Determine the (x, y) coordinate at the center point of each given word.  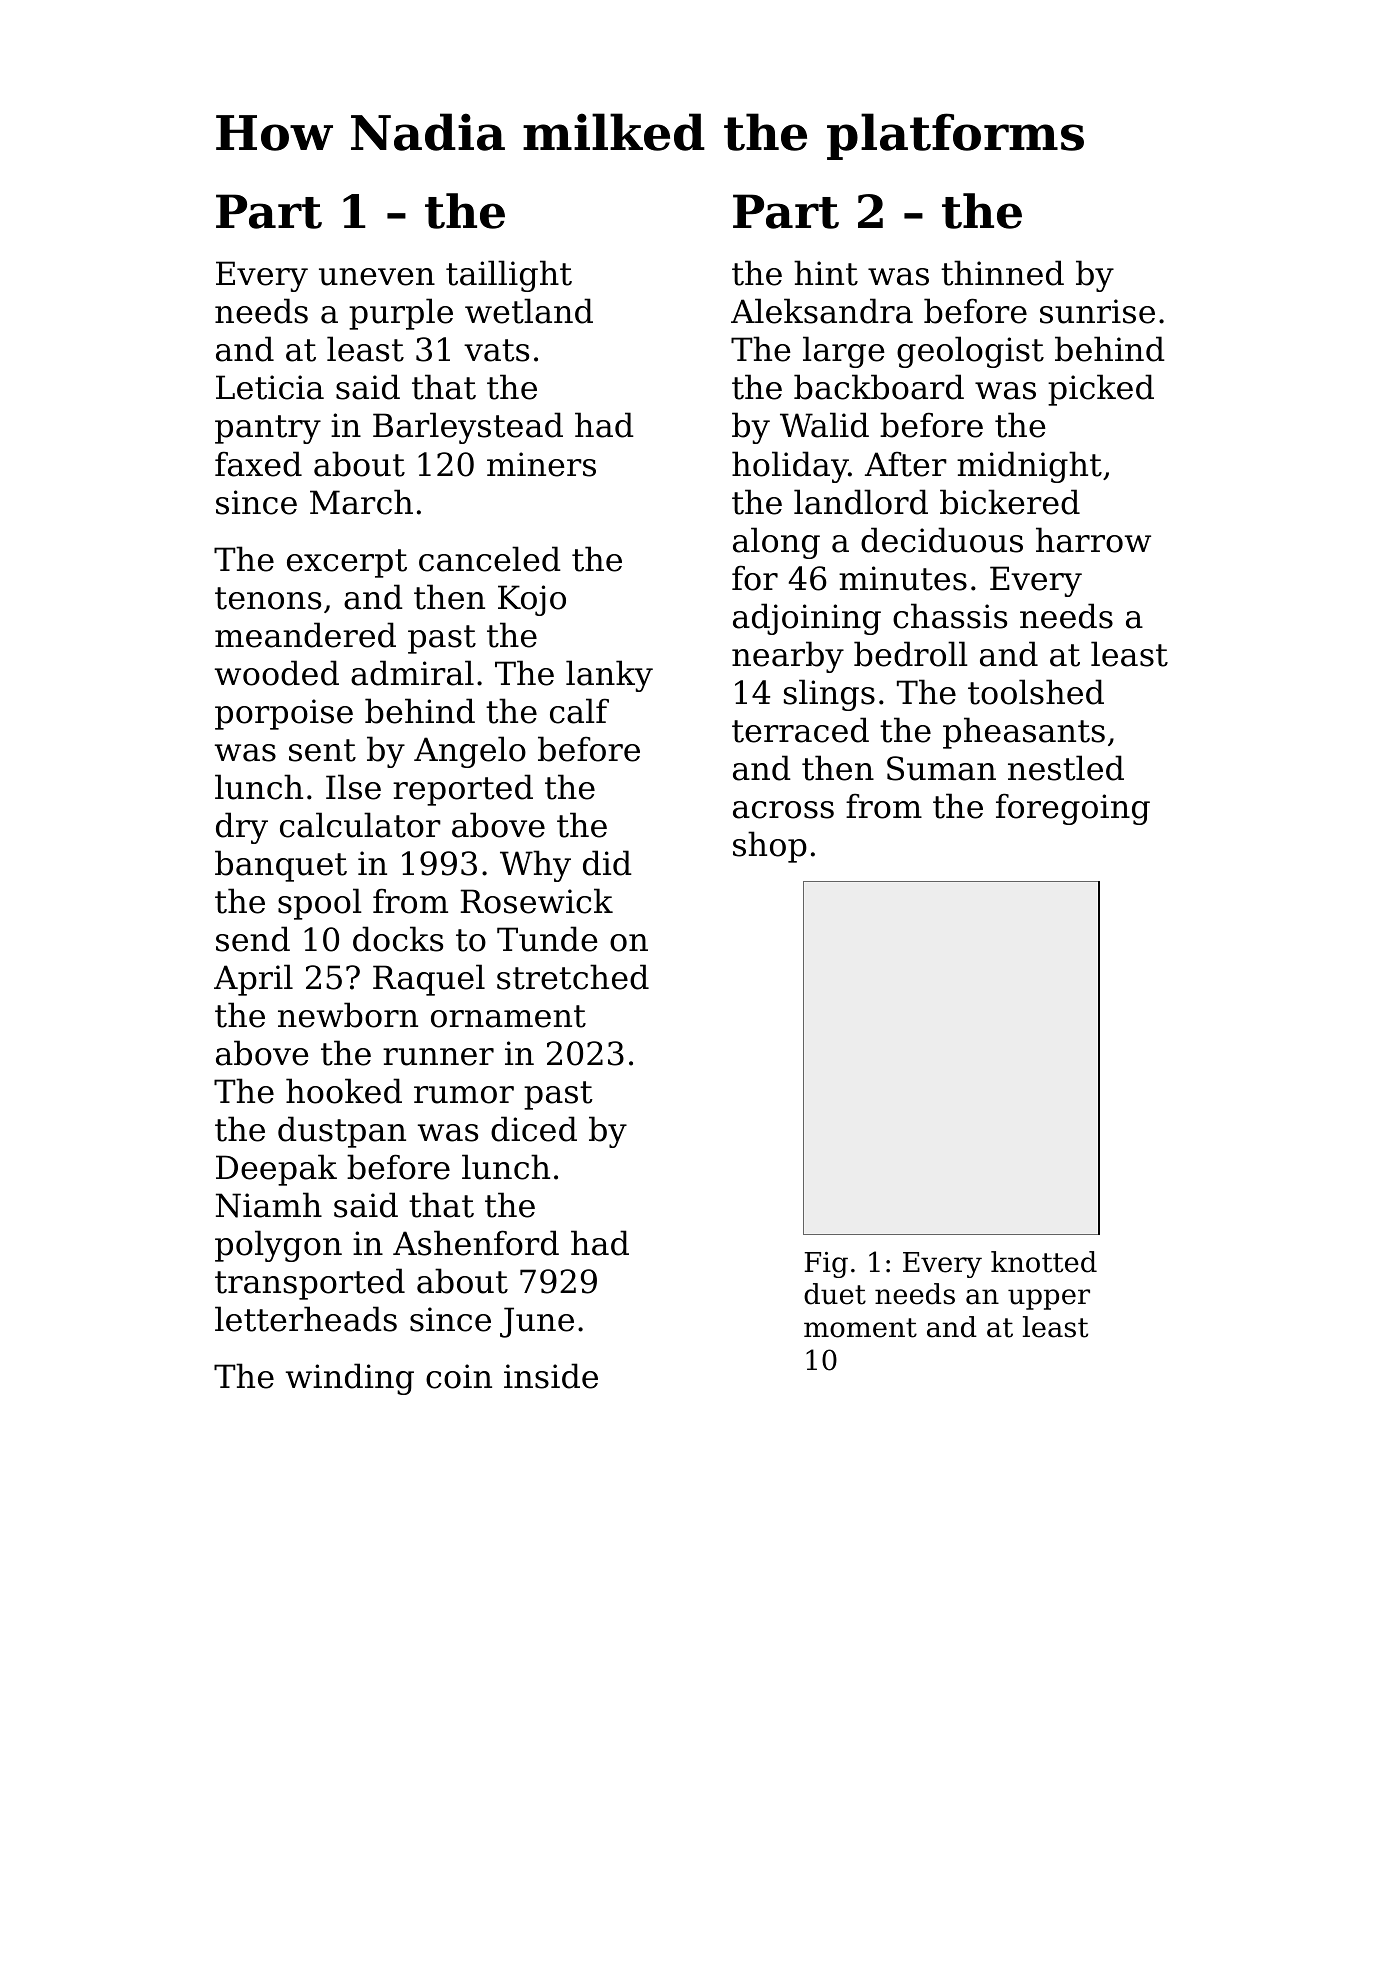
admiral (412, 673)
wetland (529, 311)
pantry (268, 429)
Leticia (270, 387)
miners (541, 464)
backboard (879, 387)
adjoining (807, 619)
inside (551, 1376)
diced (534, 1129)
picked (1101, 390)
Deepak (276, 1170)
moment (860, 1328)
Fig (826, 1265)
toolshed (1036, 692)
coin (459, 1376)
